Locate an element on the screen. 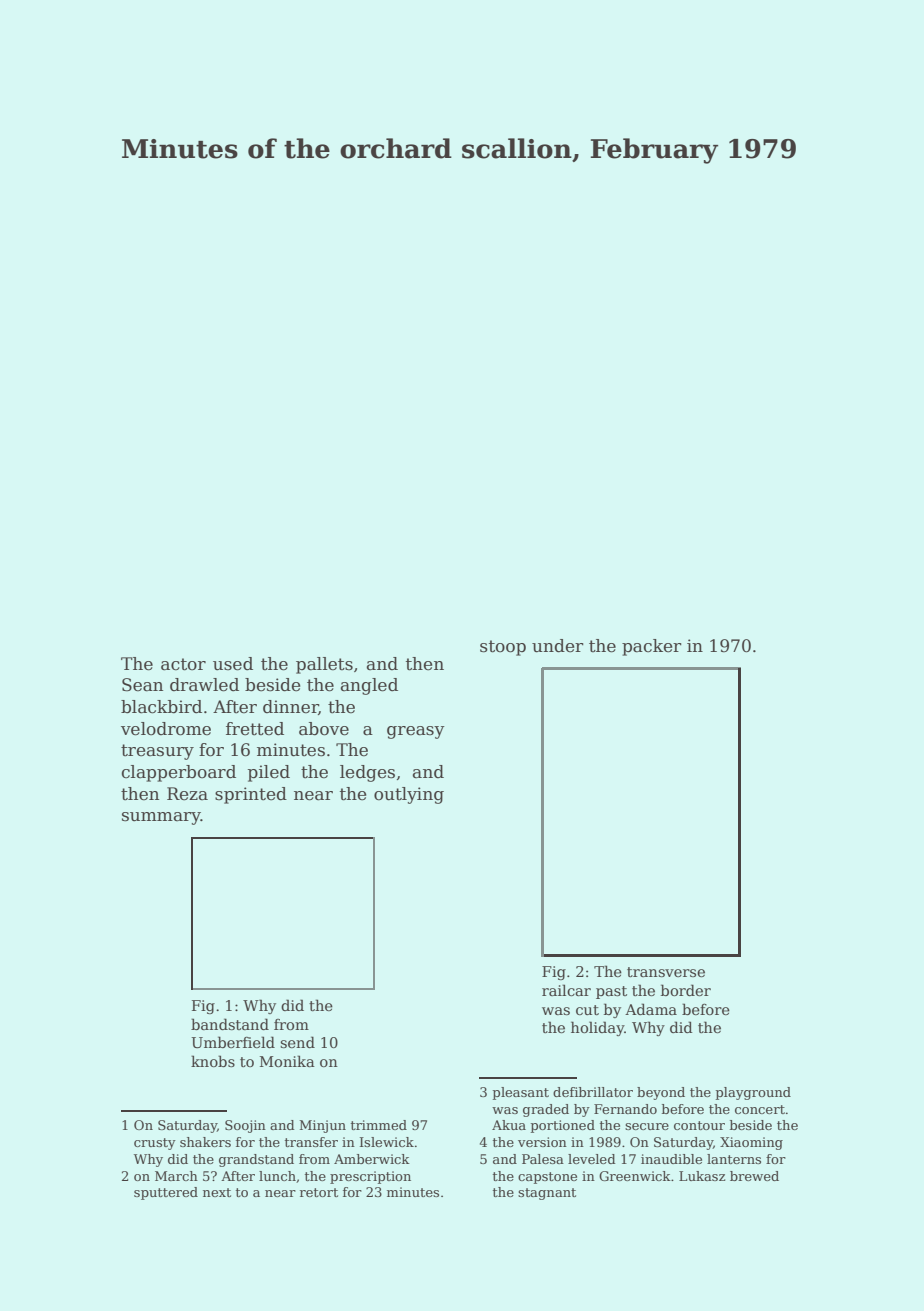 The height and width of the screenshot is (1311, 924). outlying is located at coordinates (409, 795).
